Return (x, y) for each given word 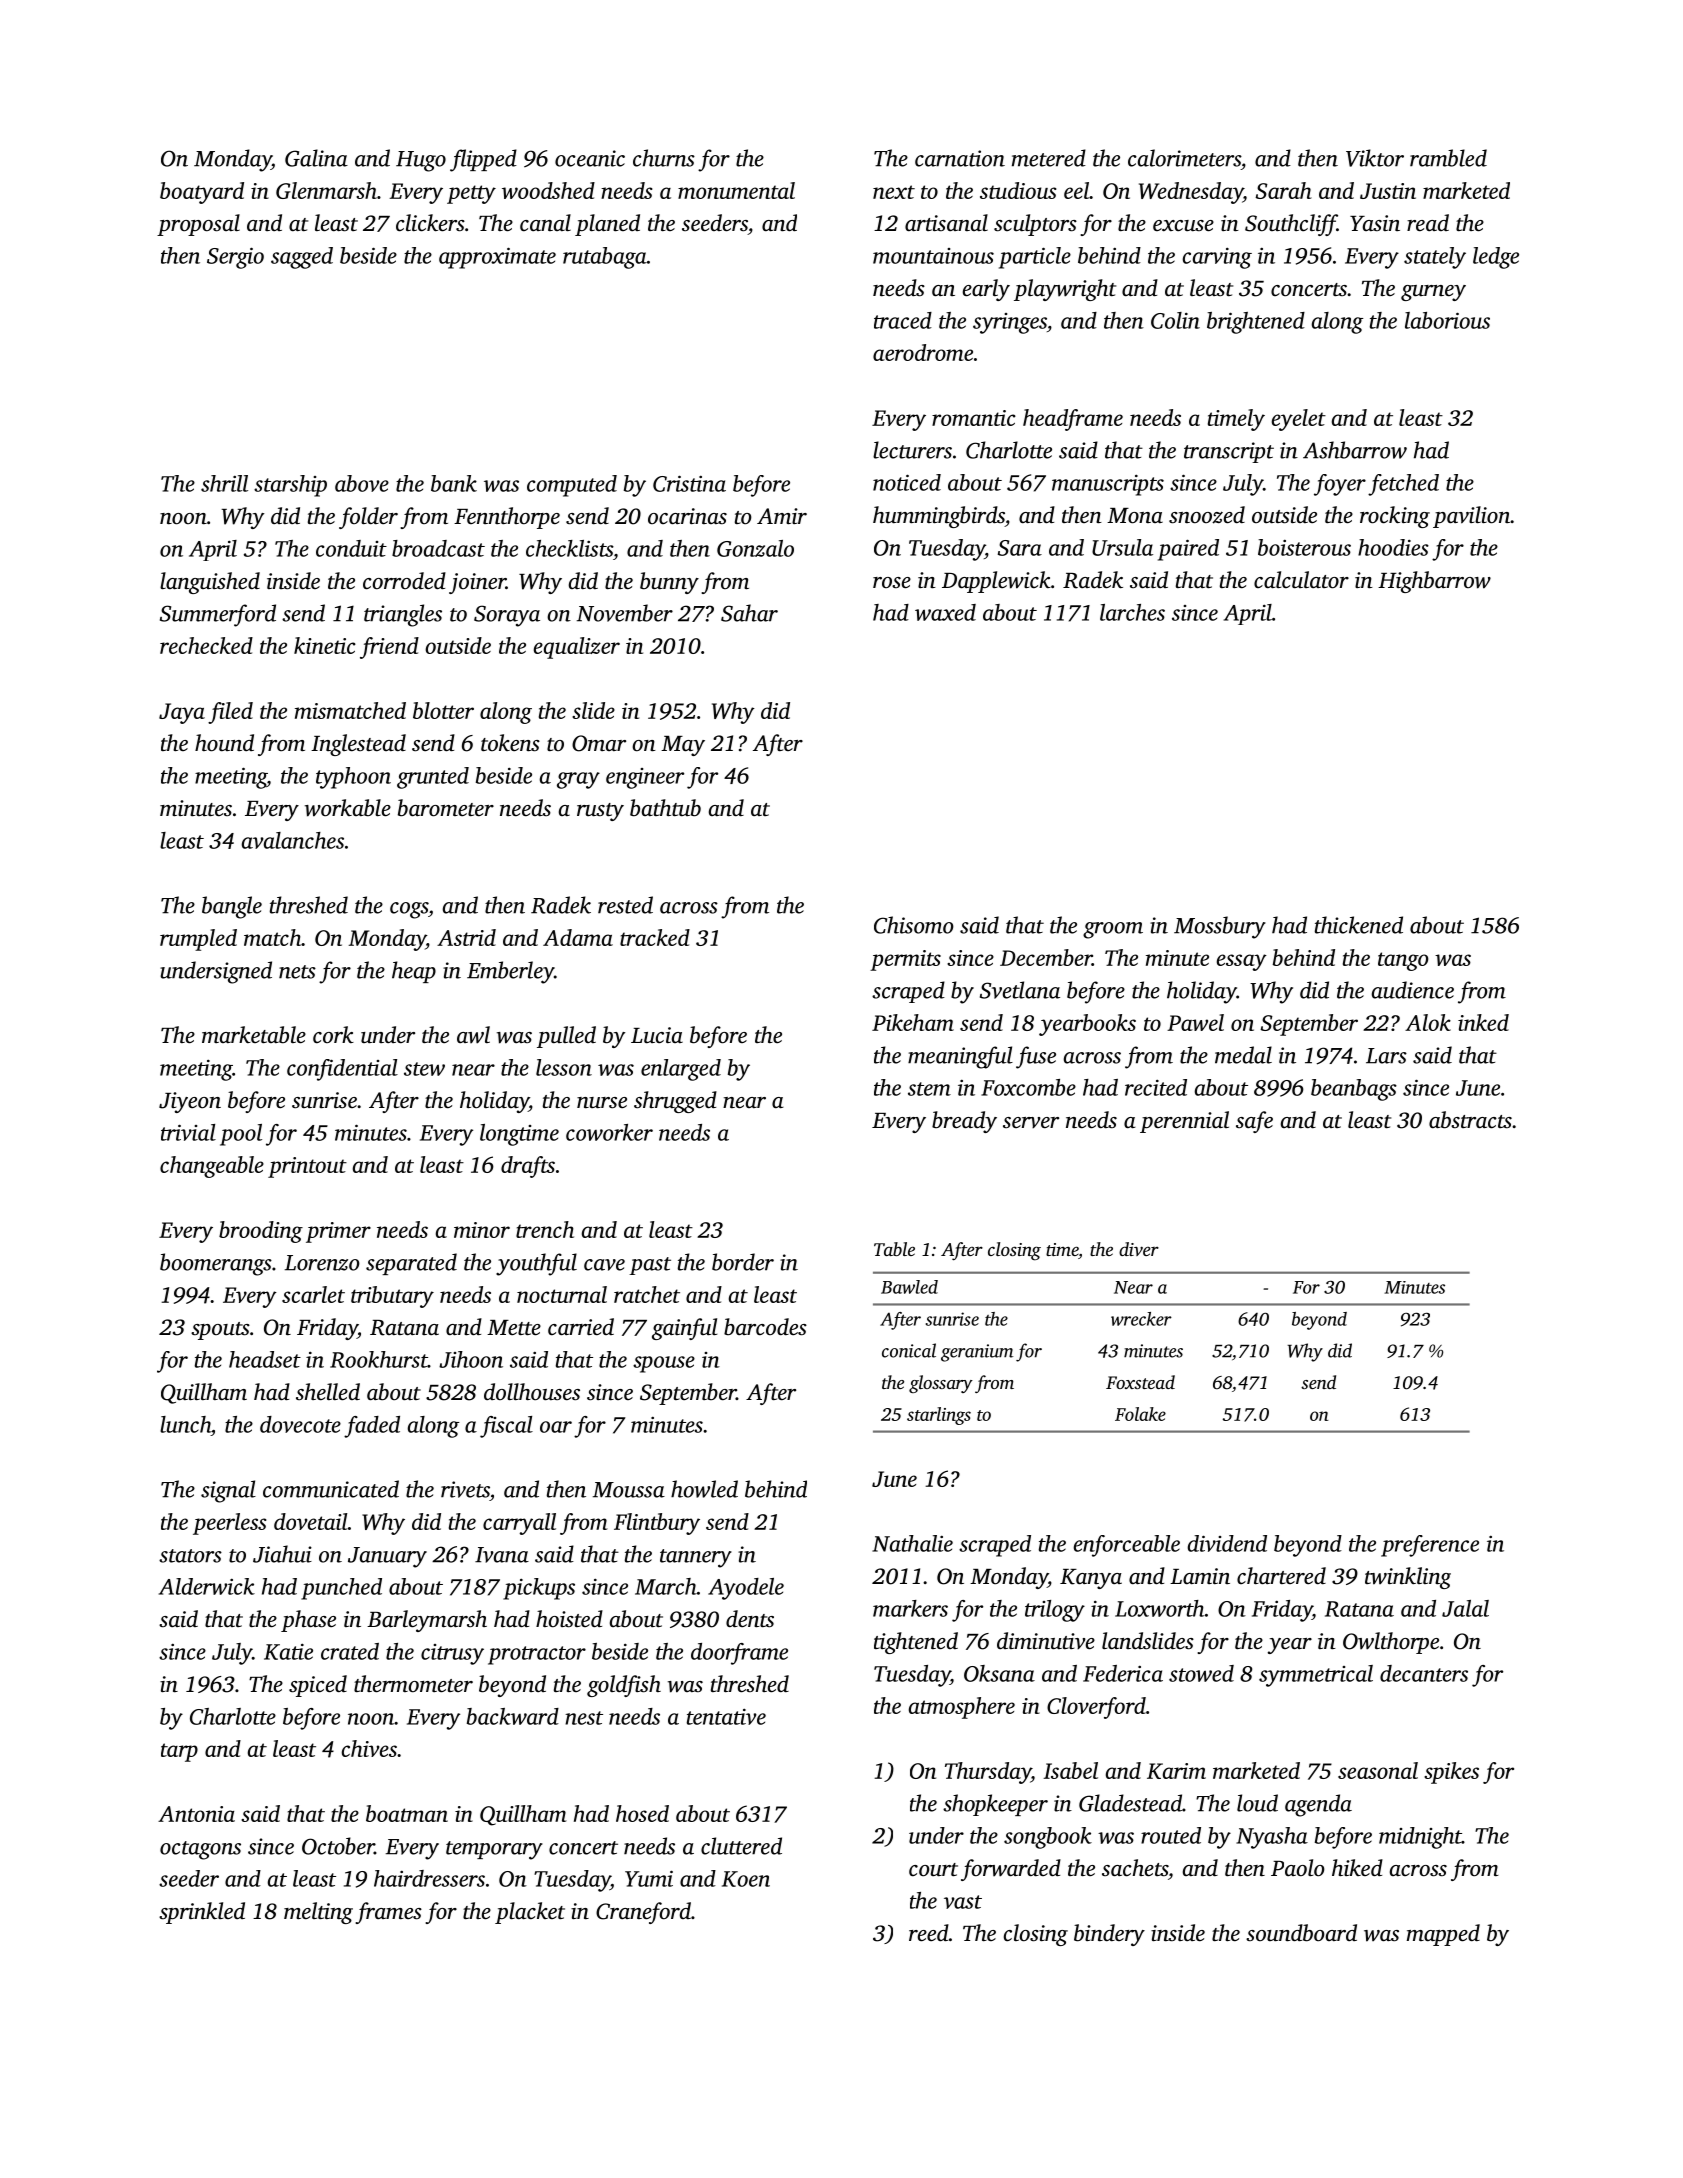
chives (369, 1748)
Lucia (657, 1035)
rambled (1448, 158)
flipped (483, 160)
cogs (409, 910)
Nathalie (912, 1543)
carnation (960, 158)
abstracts (1470, 1120)
